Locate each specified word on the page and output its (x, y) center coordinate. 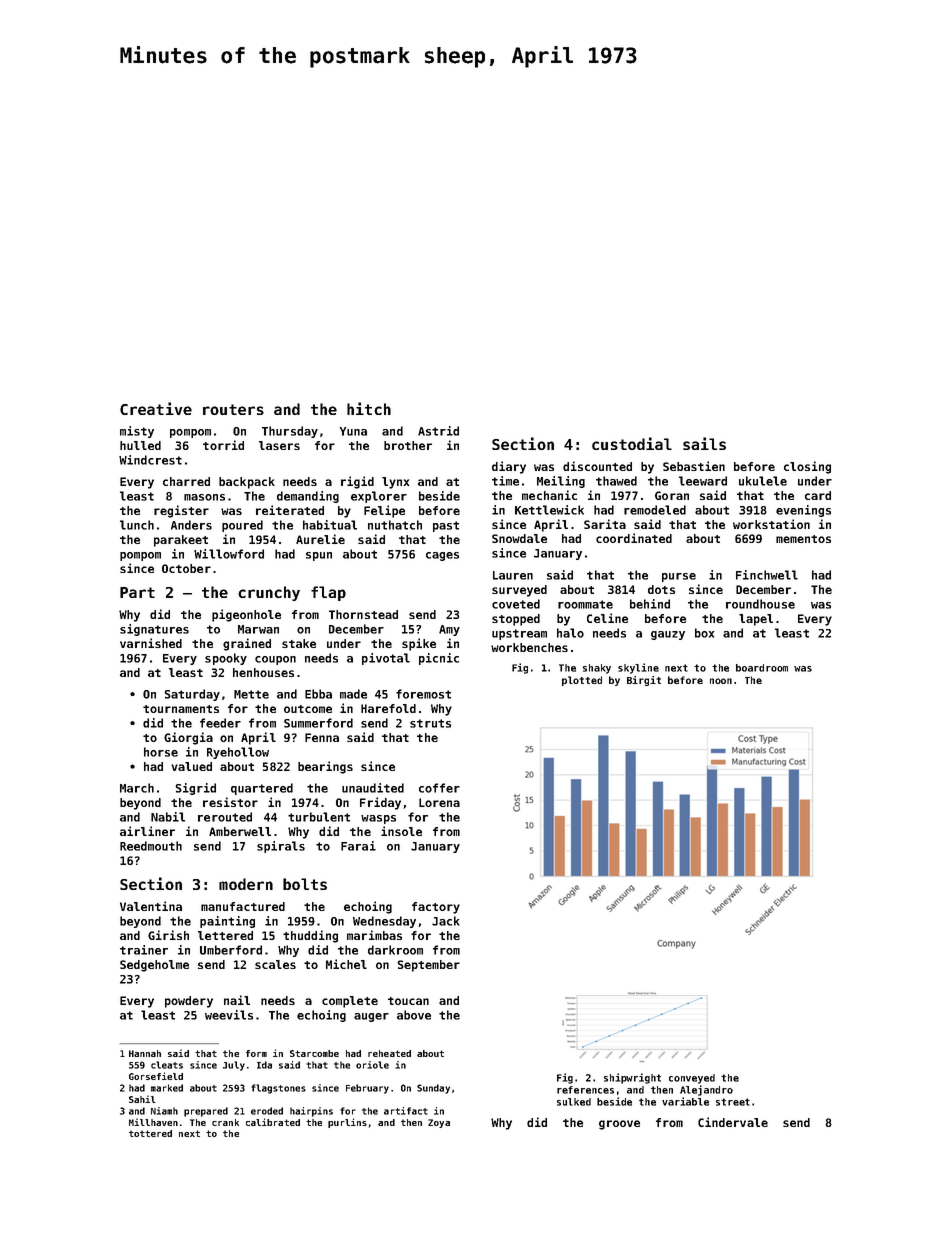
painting (227, 922)
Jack (446, 921)
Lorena (439, 802)
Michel (346, 964)
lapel (756, 620)
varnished (151, 643)
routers (233, 409)
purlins (347, 1123)
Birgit (644, 681)
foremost (423, 694)
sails (704, 443)
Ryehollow (238, 753)
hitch (369, 408)
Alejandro (706, 1090)
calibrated (273, 1122)
